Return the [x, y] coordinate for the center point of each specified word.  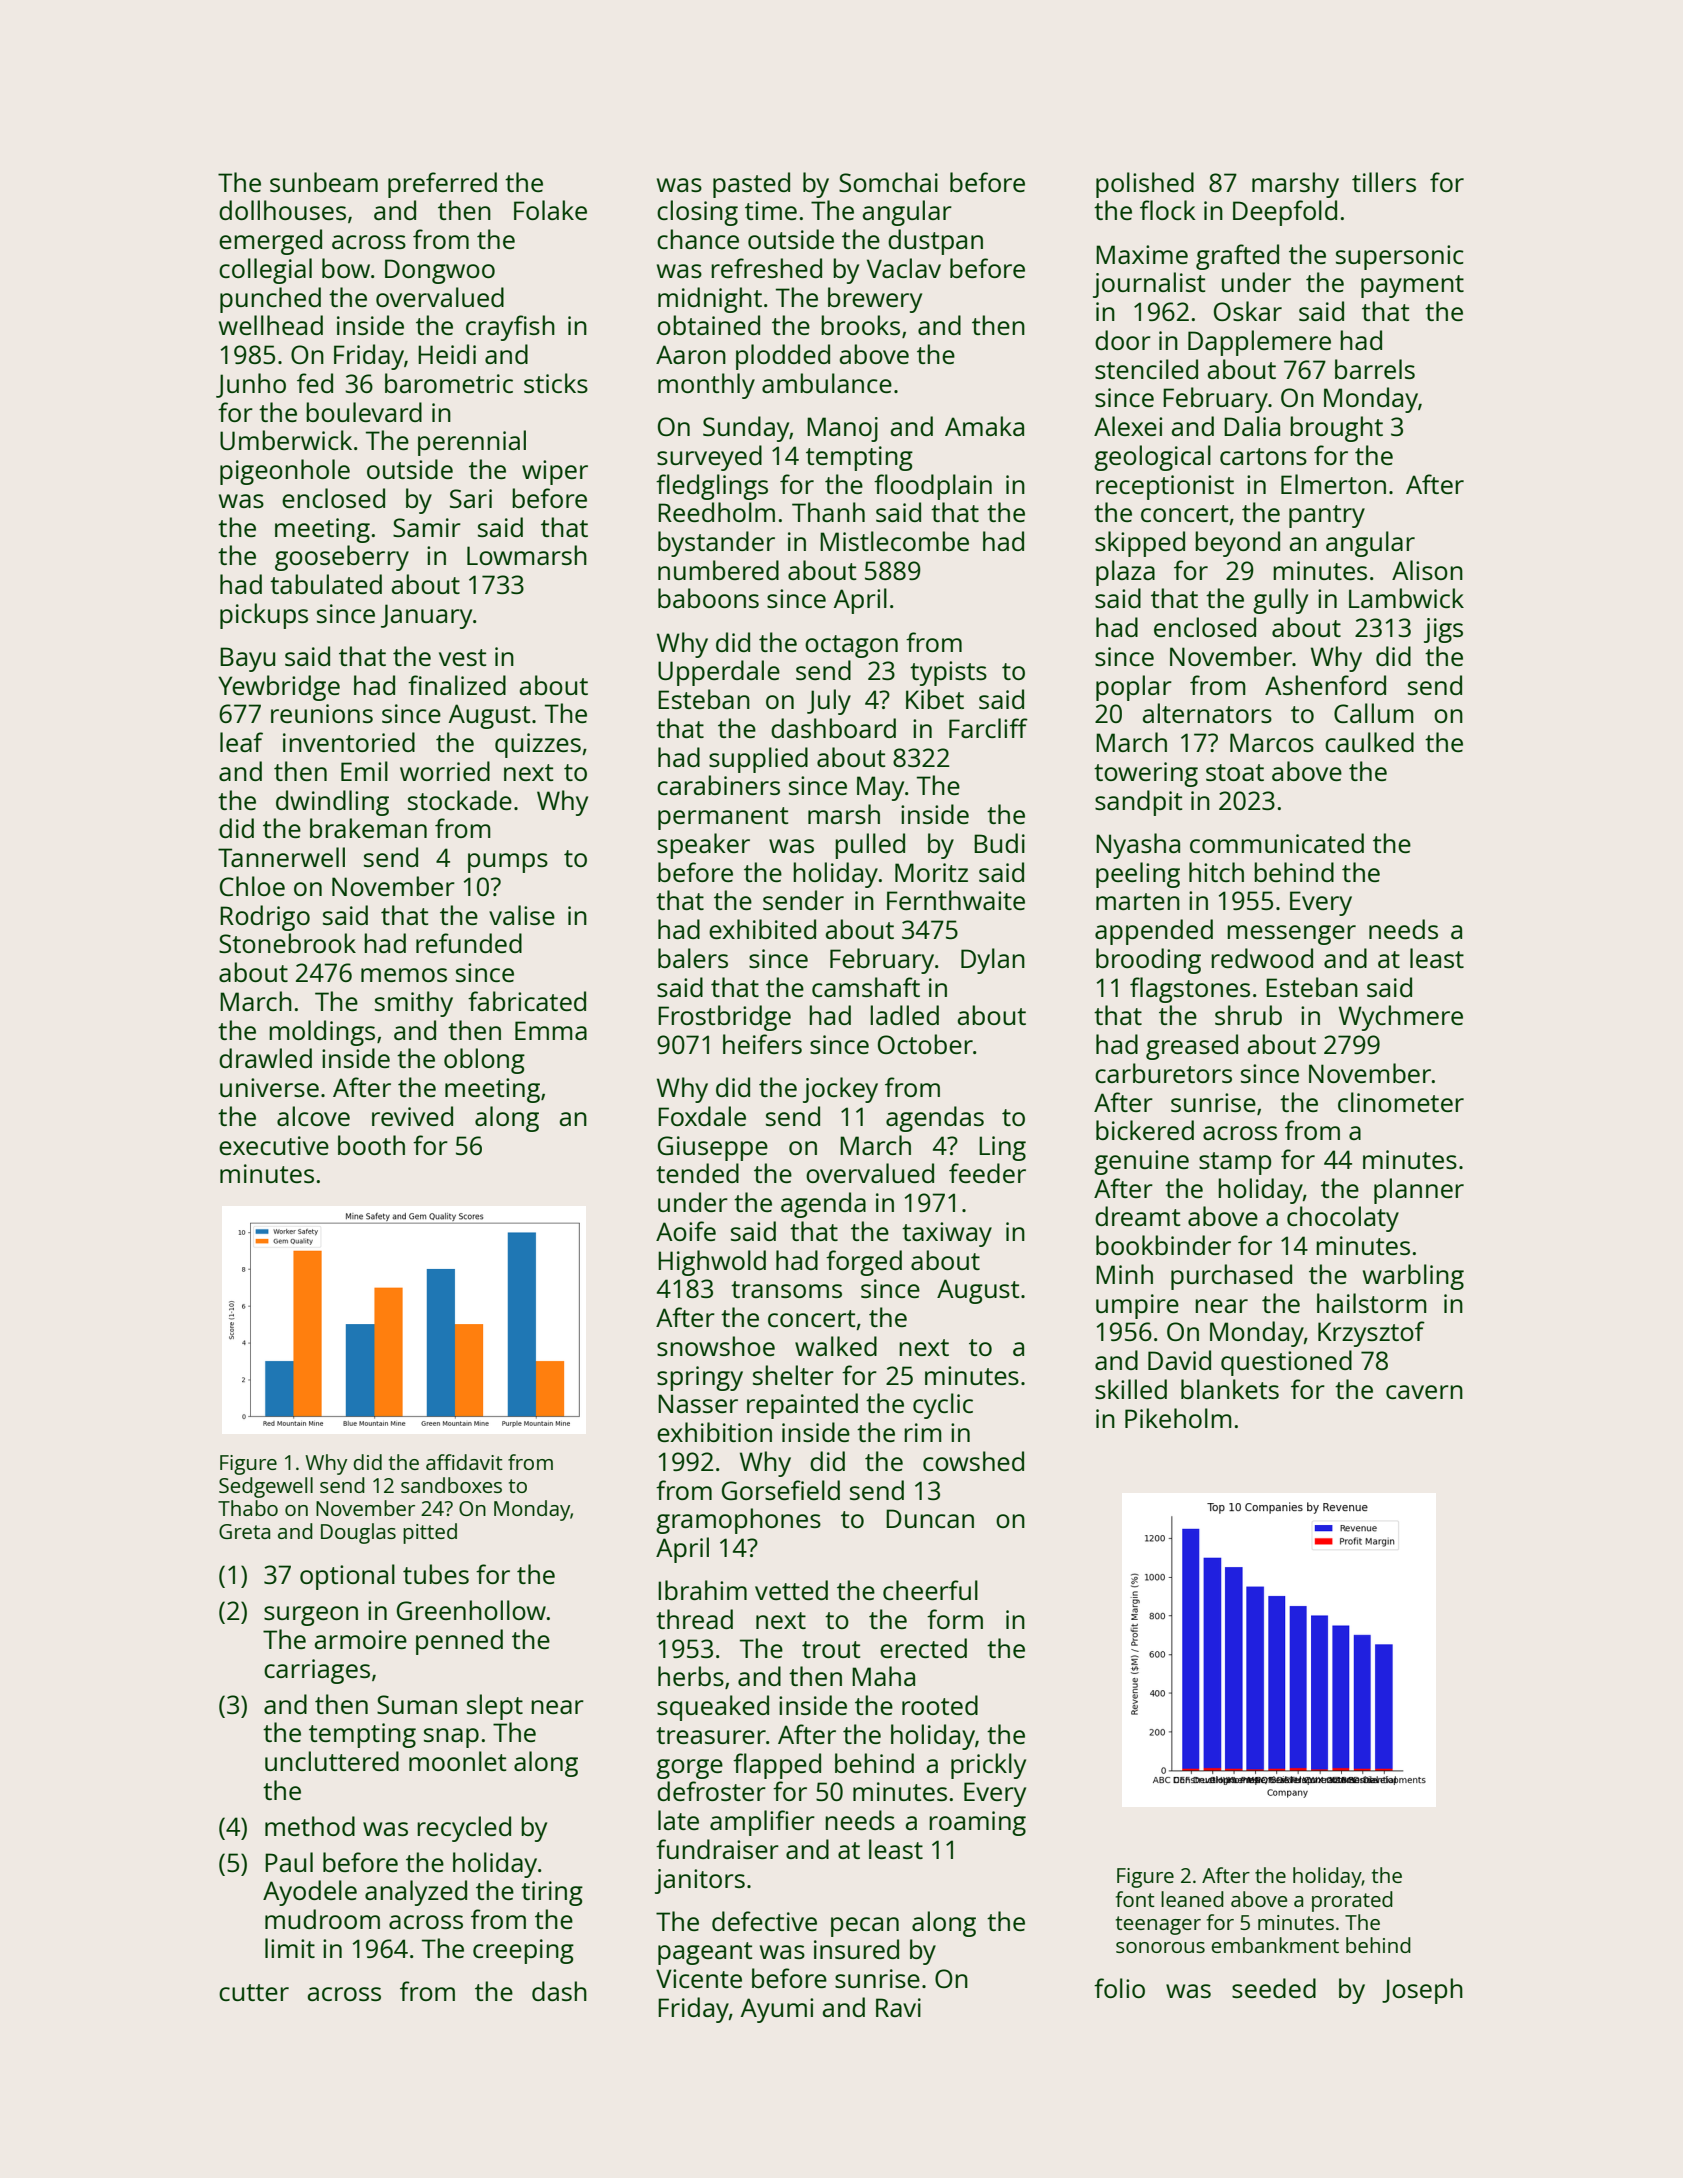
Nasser [698, 1403]
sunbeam [324, 182]
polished [1145, 185]
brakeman [368, 828]
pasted [751, 185]
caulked [1369, 742]
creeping [523, 1951]
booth [371, 1145]
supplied [758, 760]
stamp [1235, 1163]
